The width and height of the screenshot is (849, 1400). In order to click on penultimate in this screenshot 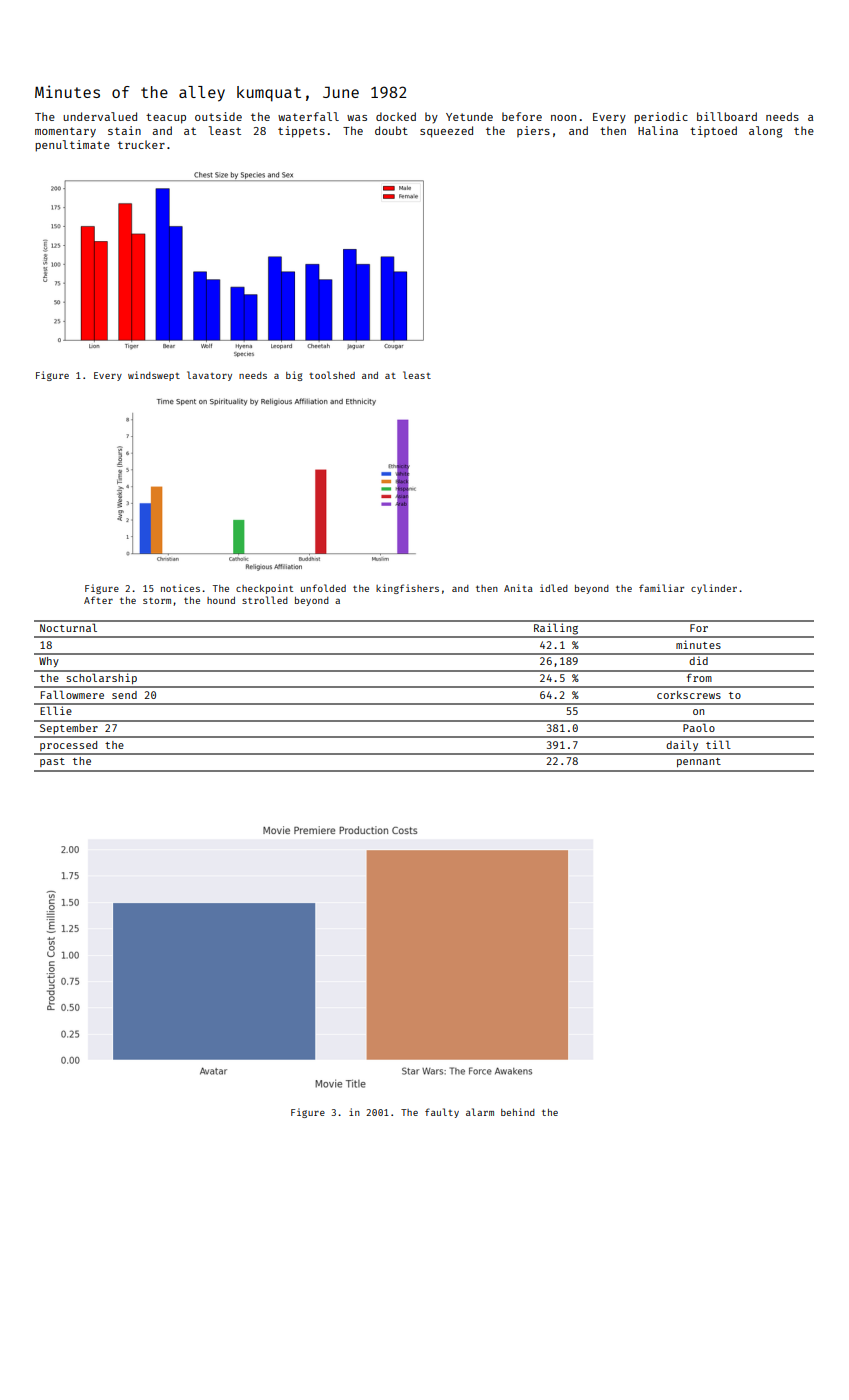, I will do `click(72, 146)`.
